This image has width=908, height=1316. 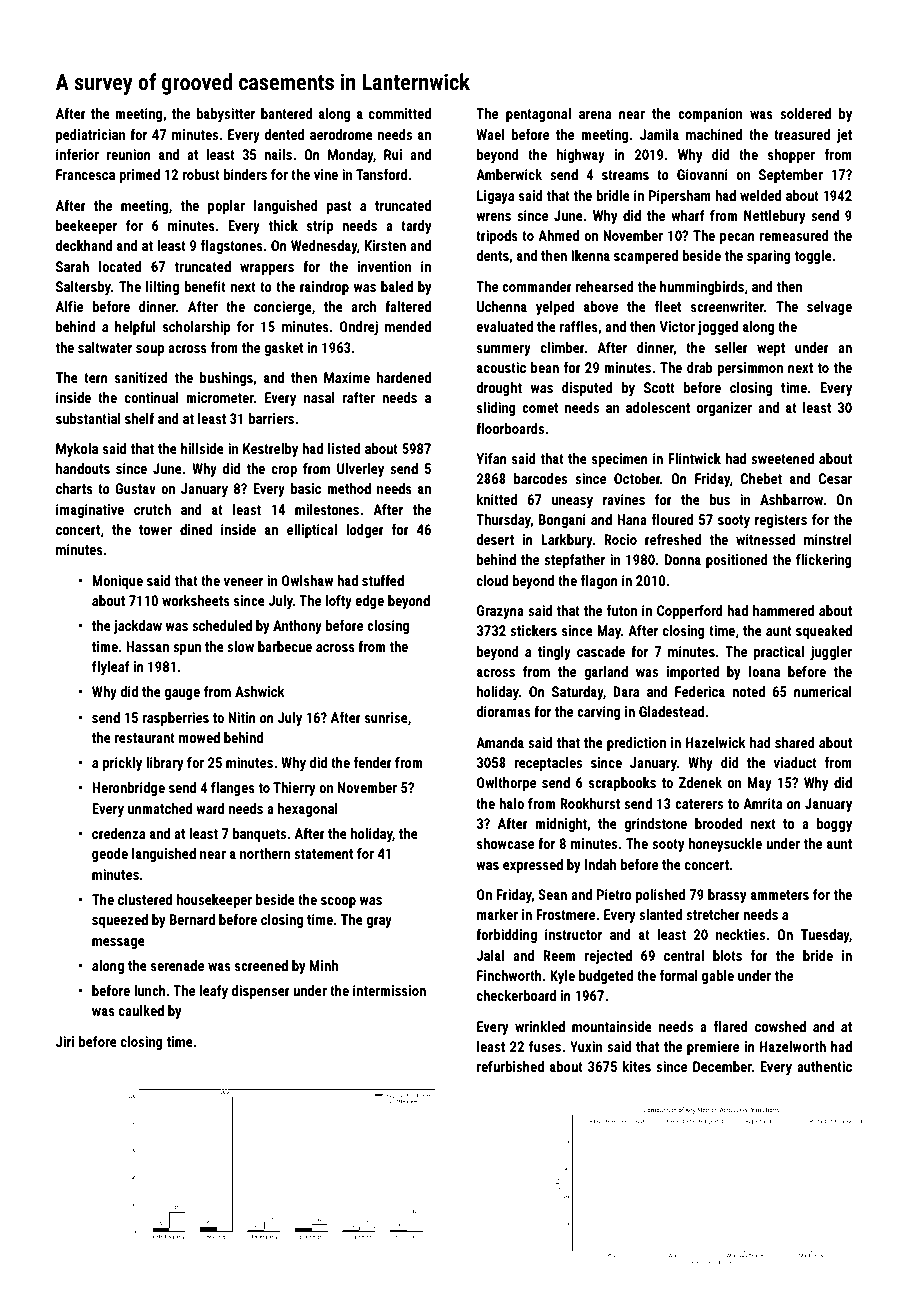 I want to click on imaginative, so click(x=90, y=511).
